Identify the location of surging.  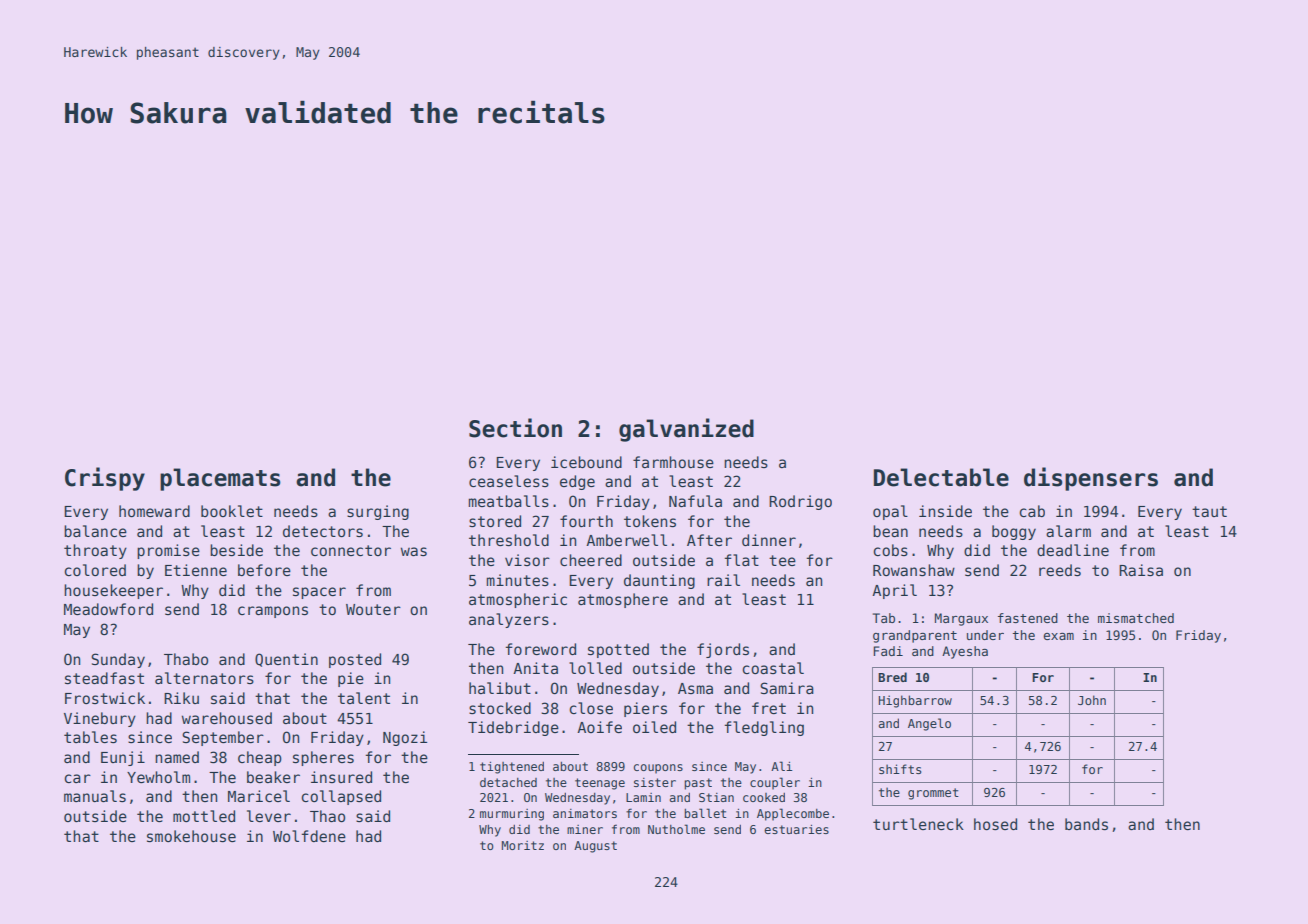
(378, 512).
